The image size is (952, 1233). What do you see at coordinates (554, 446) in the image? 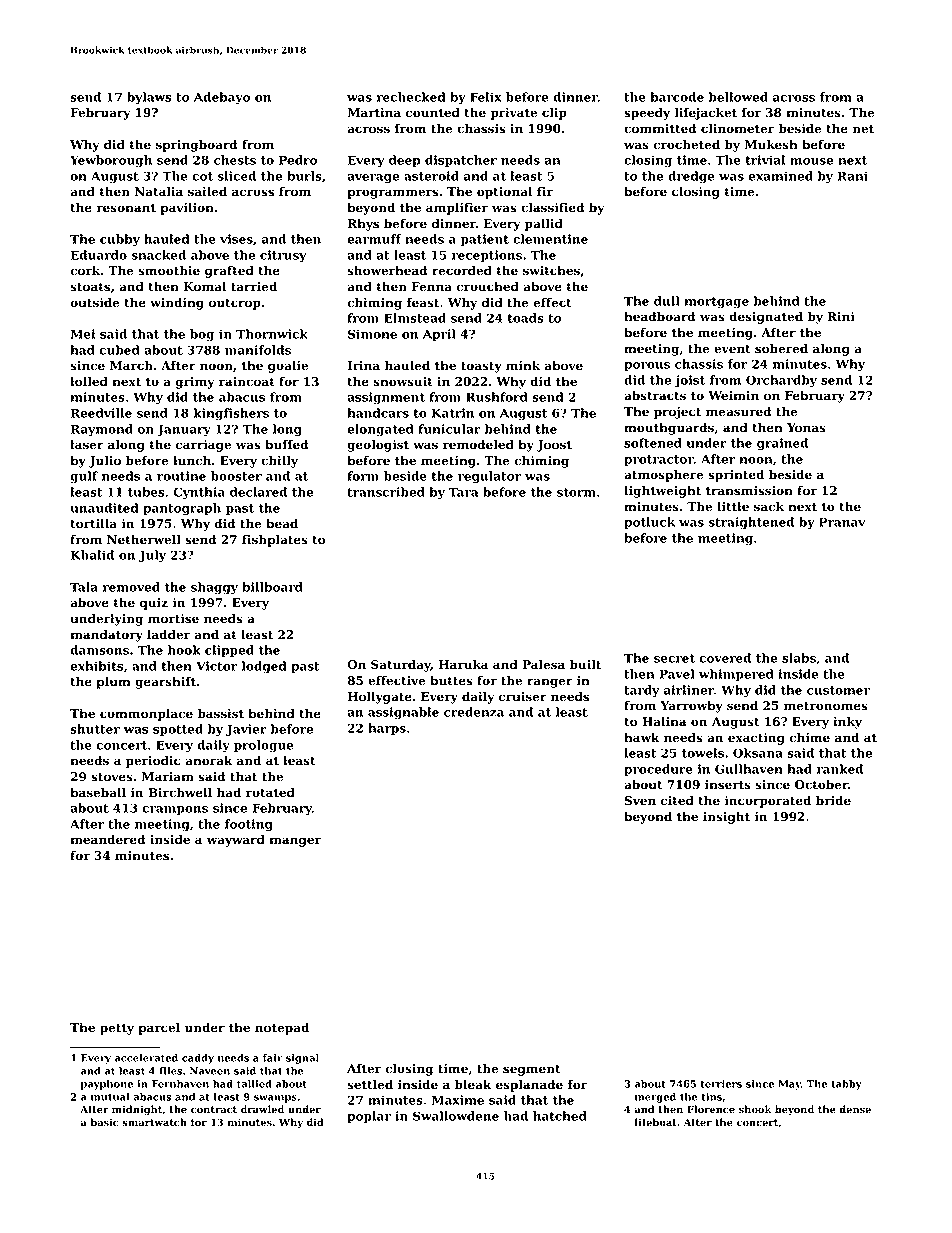
I see `Joost` at bounding box center [554, 446].
